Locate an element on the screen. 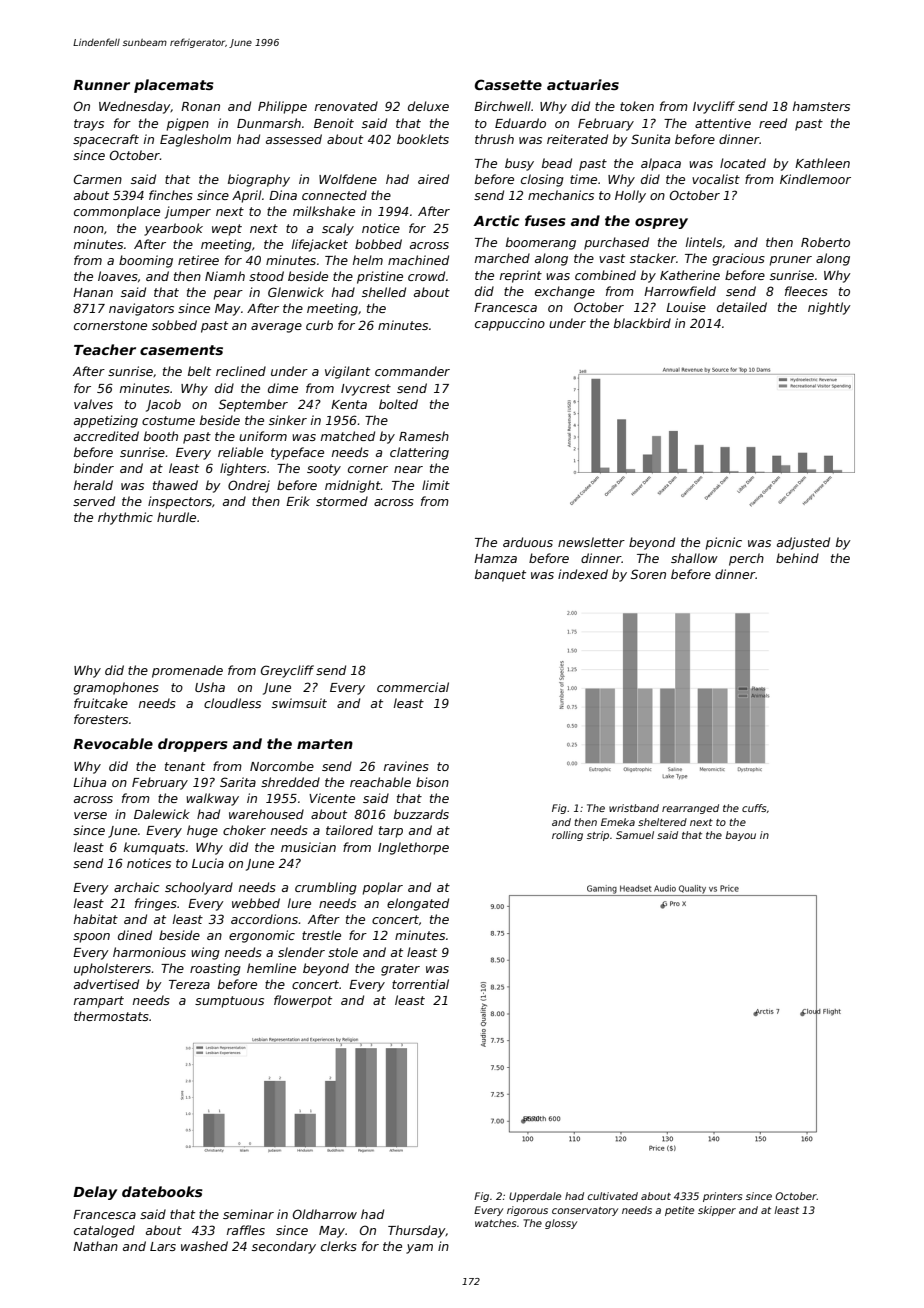 The image size is (924, 1308). Louise is located at coordinates (686, 307).
